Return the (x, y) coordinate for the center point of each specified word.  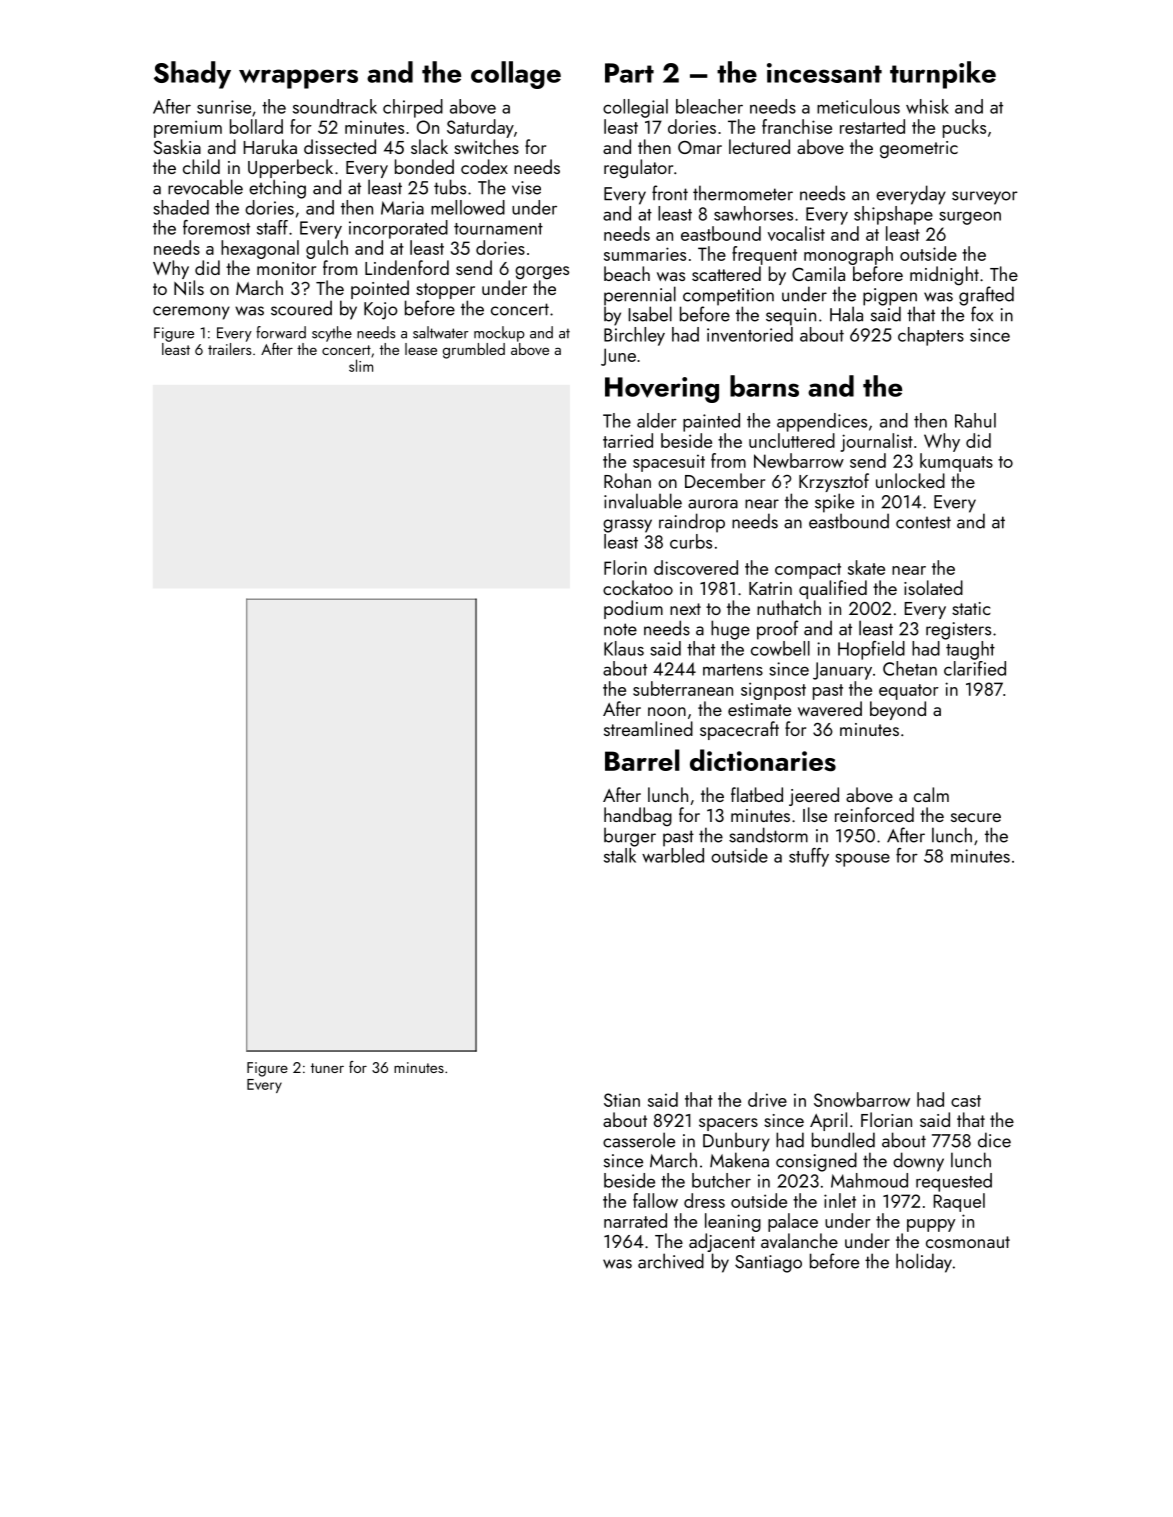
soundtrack (335, 106)
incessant (824, 73)
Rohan (627, 480)
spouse (862, 860)
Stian (622, 1100)
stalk (620, 855)
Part (629, 73)
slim (361, 365)
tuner (327, 1068)
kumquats (956, 462)
